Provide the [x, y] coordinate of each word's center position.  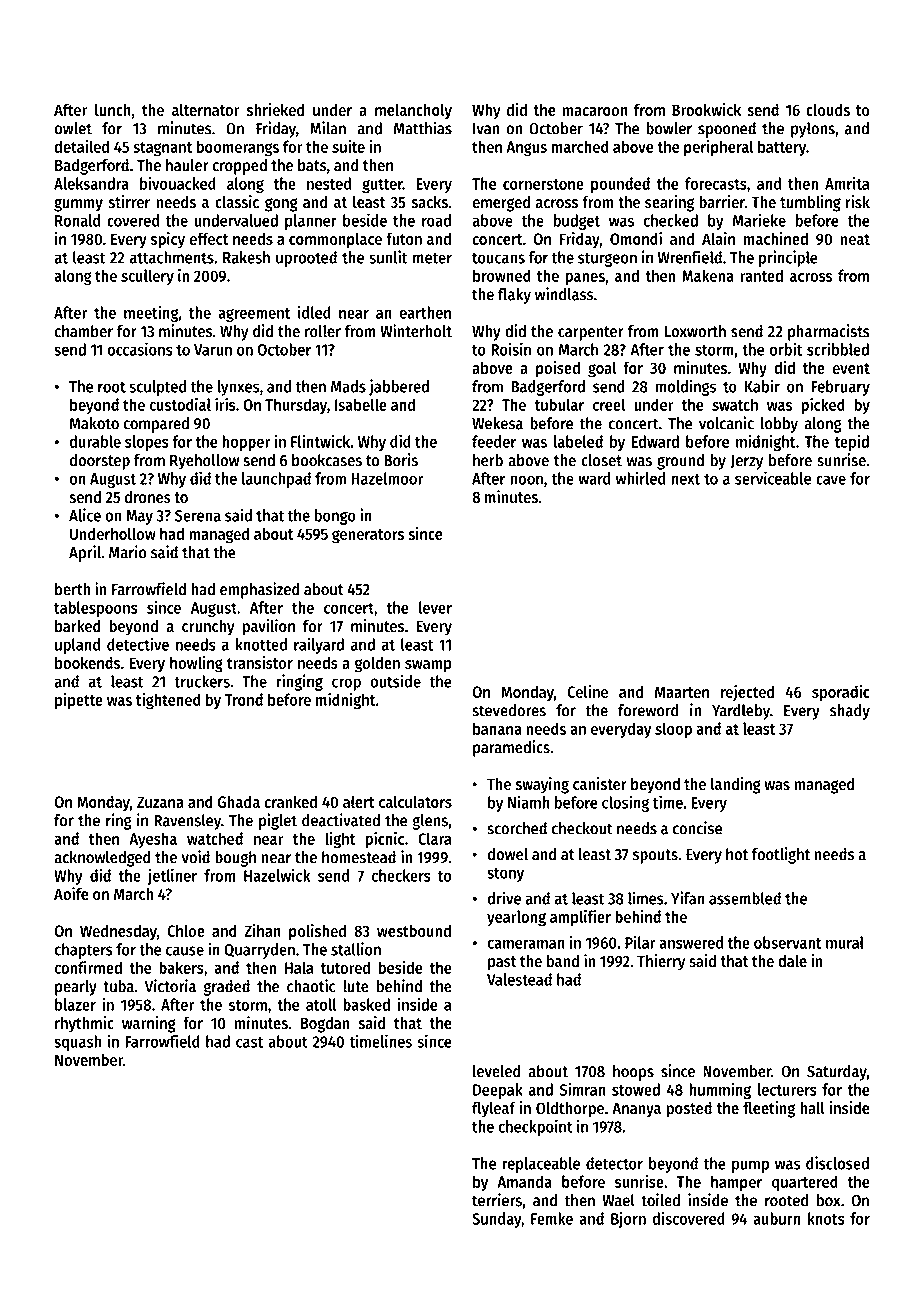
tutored [345, 967]
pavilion [269, 627]
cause [185, 951]
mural [845, 942]
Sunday [497, 1220]
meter [432, 258]
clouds [828, 109]
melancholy [413, 111]
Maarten [682, 692]
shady [850, 712]
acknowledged [102, 859]
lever [435, 607]
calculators [415, 801]
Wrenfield [690, 257]
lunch [113, 109]
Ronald [77, 220]
